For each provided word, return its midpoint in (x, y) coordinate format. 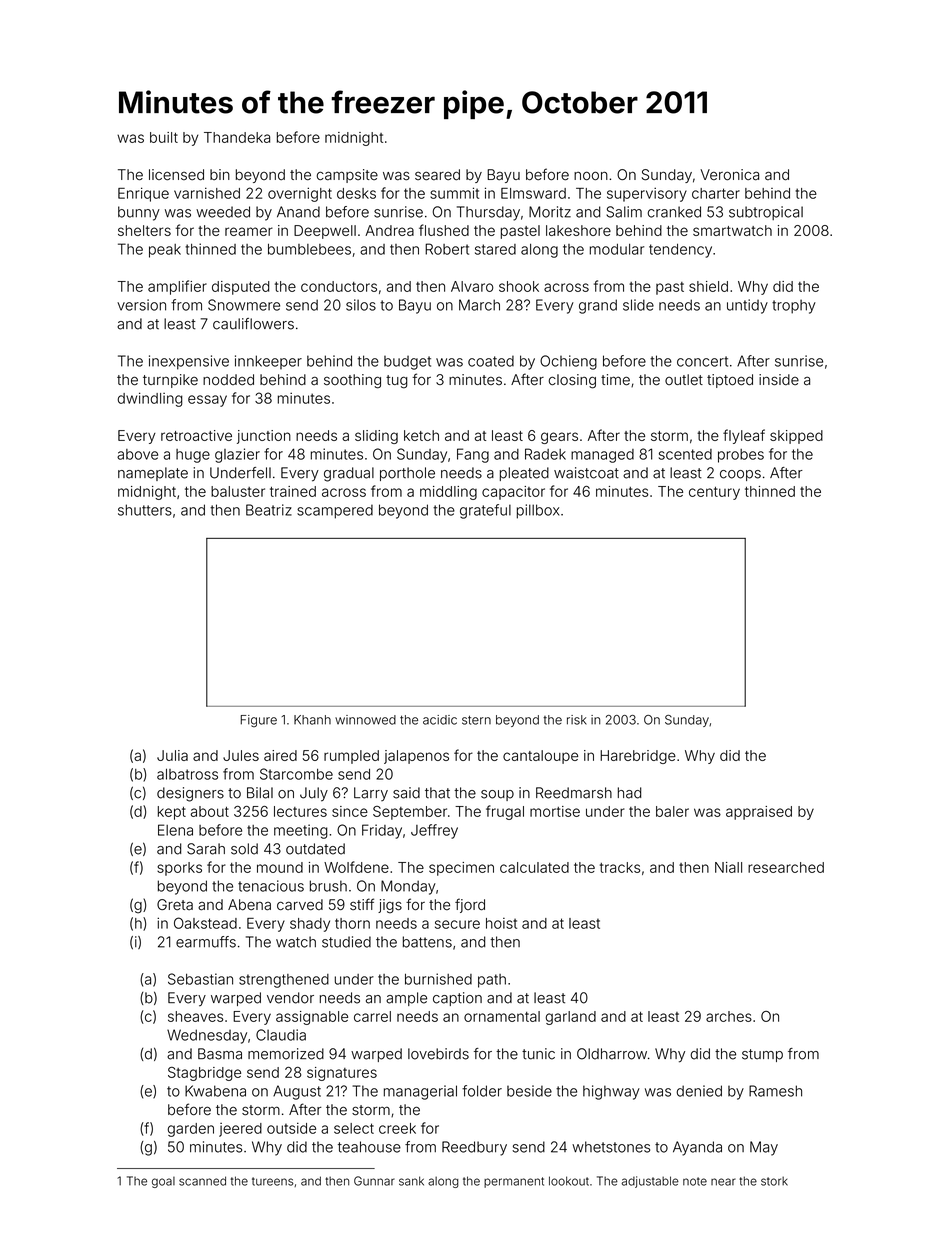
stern (476, 720)
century (714, 493)
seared (437, 175)
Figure (259, 721)
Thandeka (237, 137)
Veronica (729, 175)
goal (163, 1182)
